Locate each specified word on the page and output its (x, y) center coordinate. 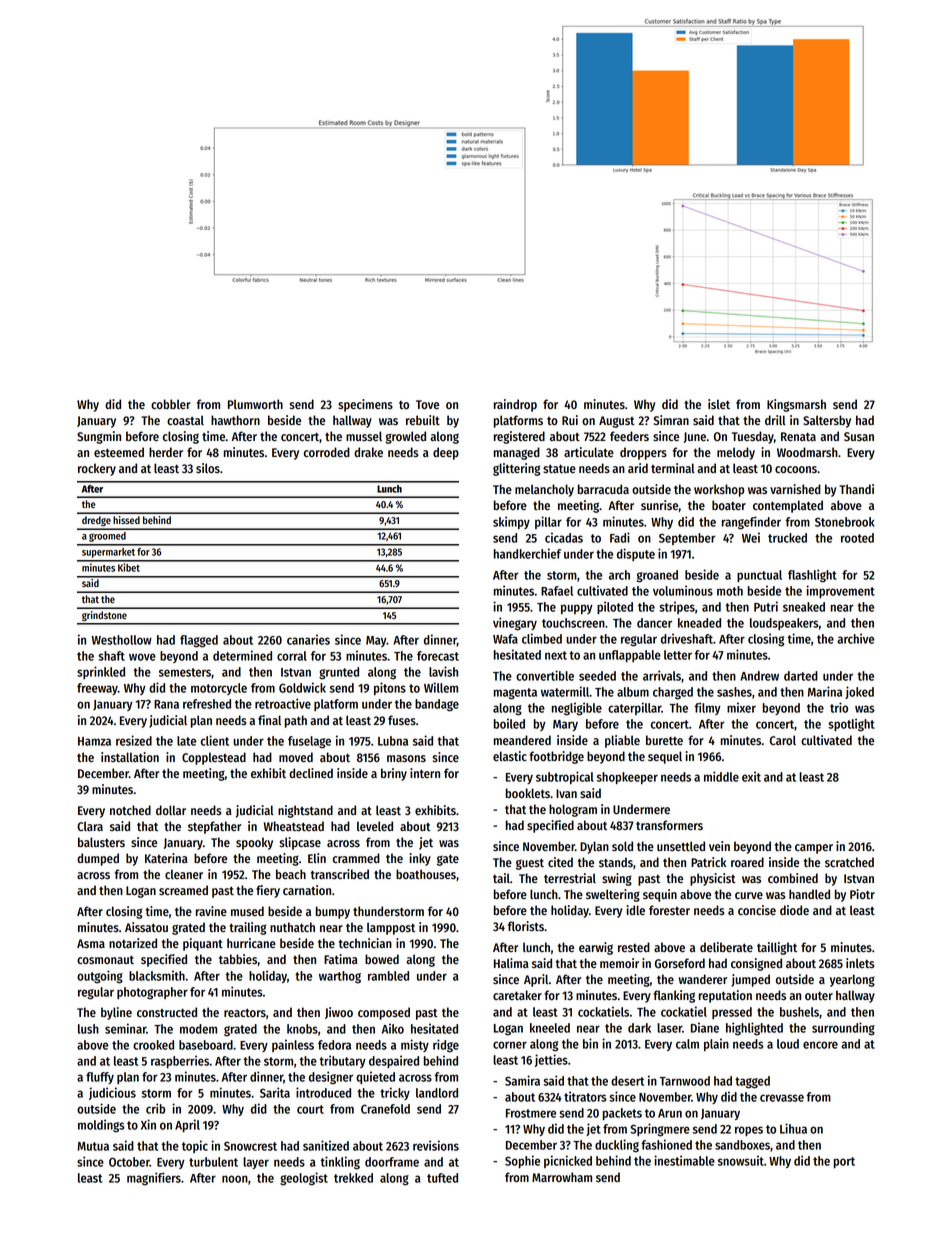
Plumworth (255, 404)
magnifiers (154, 1179)
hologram (573, 810)
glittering (516, 469)
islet (719, 404)
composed (384, 1013)
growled (405, 437)
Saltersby (827, 421)
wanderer (703, 979)
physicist (713, 879)
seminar (125, 1028)
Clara (90, 826)
